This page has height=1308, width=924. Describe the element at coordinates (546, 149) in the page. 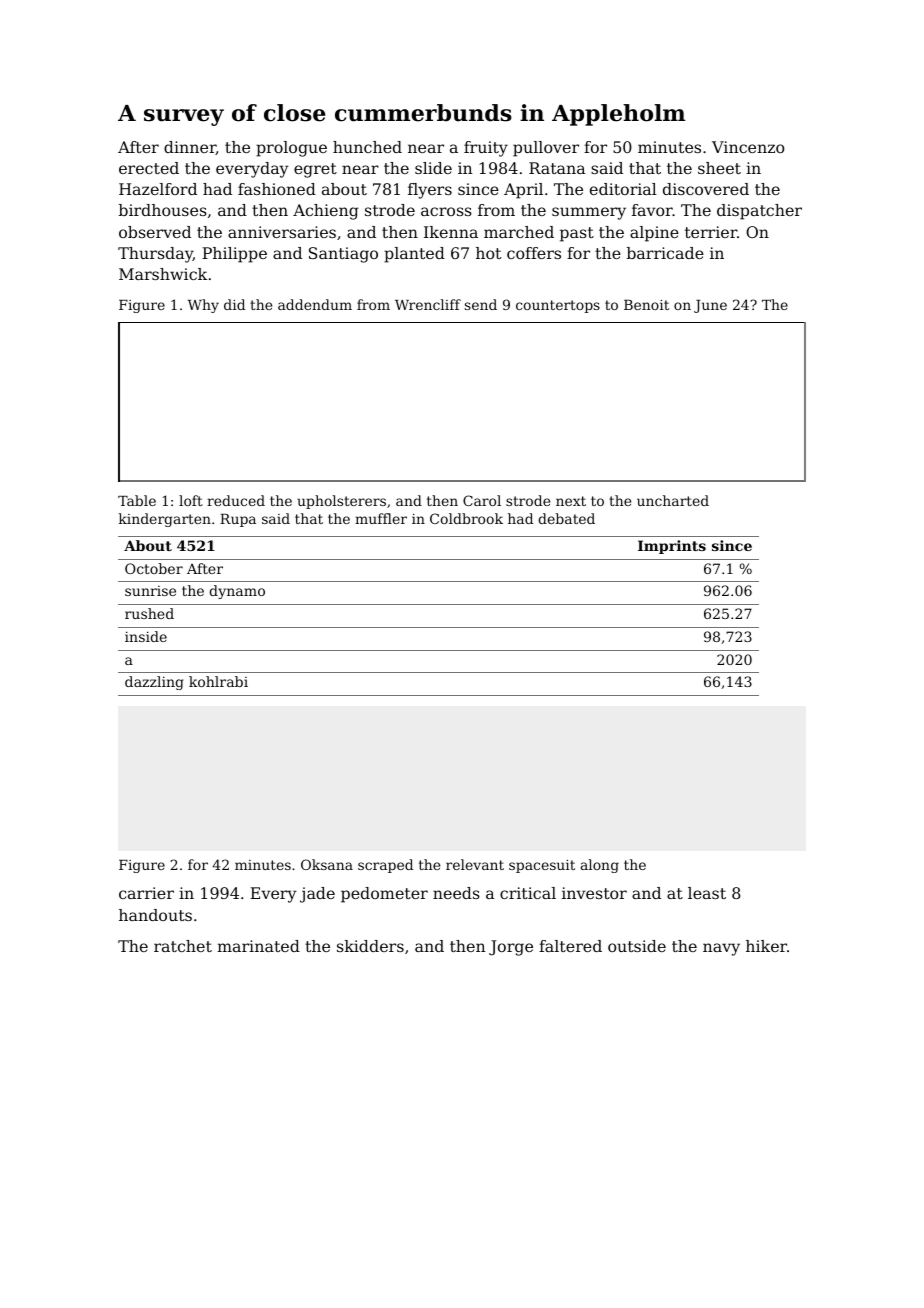

I see `pullover` at that location.
